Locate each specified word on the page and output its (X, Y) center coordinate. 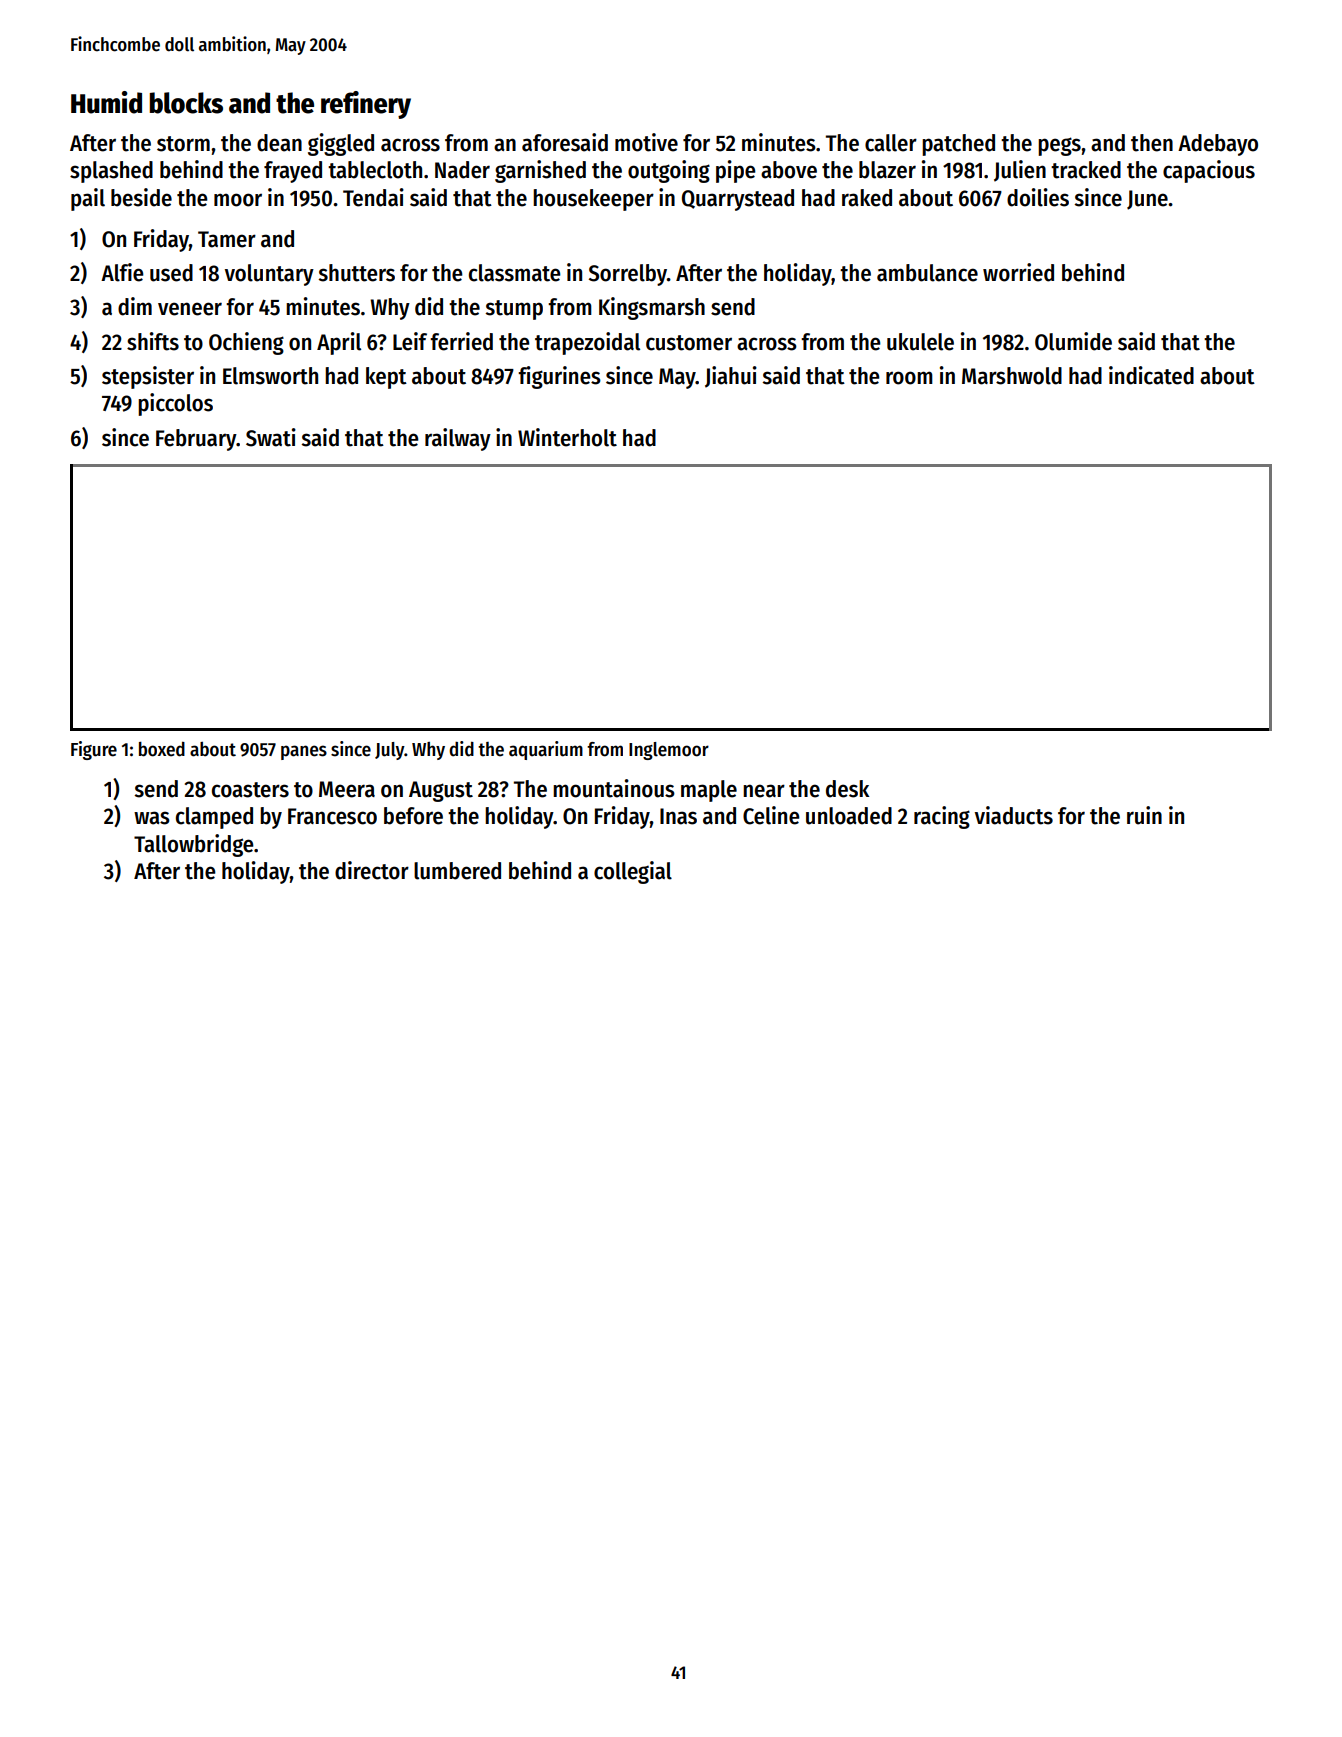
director (372, 870)
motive (646, 142)
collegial (633, 872)
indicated (1151, 375)
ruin (1144, 815)
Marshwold (1012, 376)
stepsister (148, 377)
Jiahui (731, 377)
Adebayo (1218, 145)
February (196, 440)
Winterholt (567, 437)
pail (88, 199)
